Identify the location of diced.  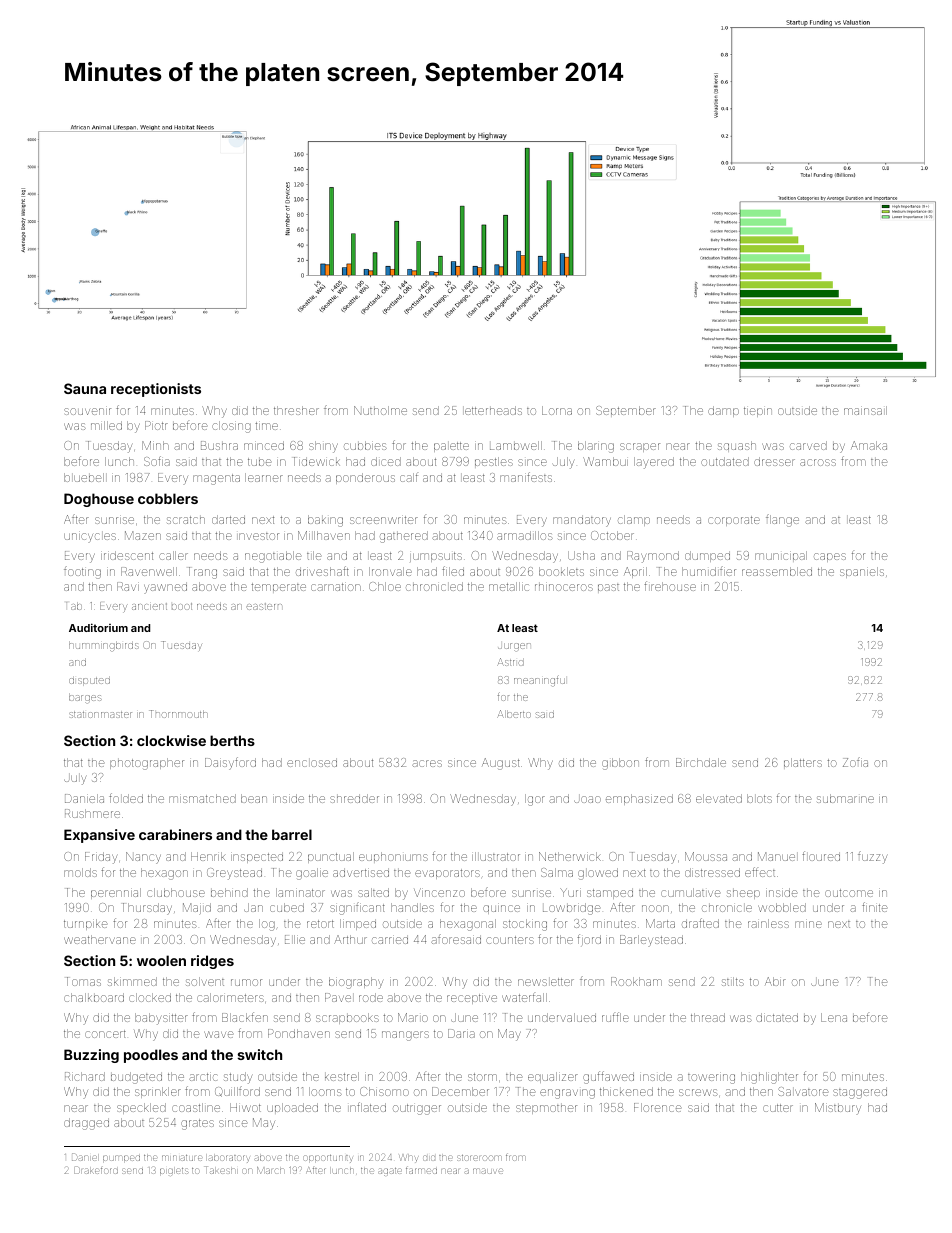
(386, 461).
